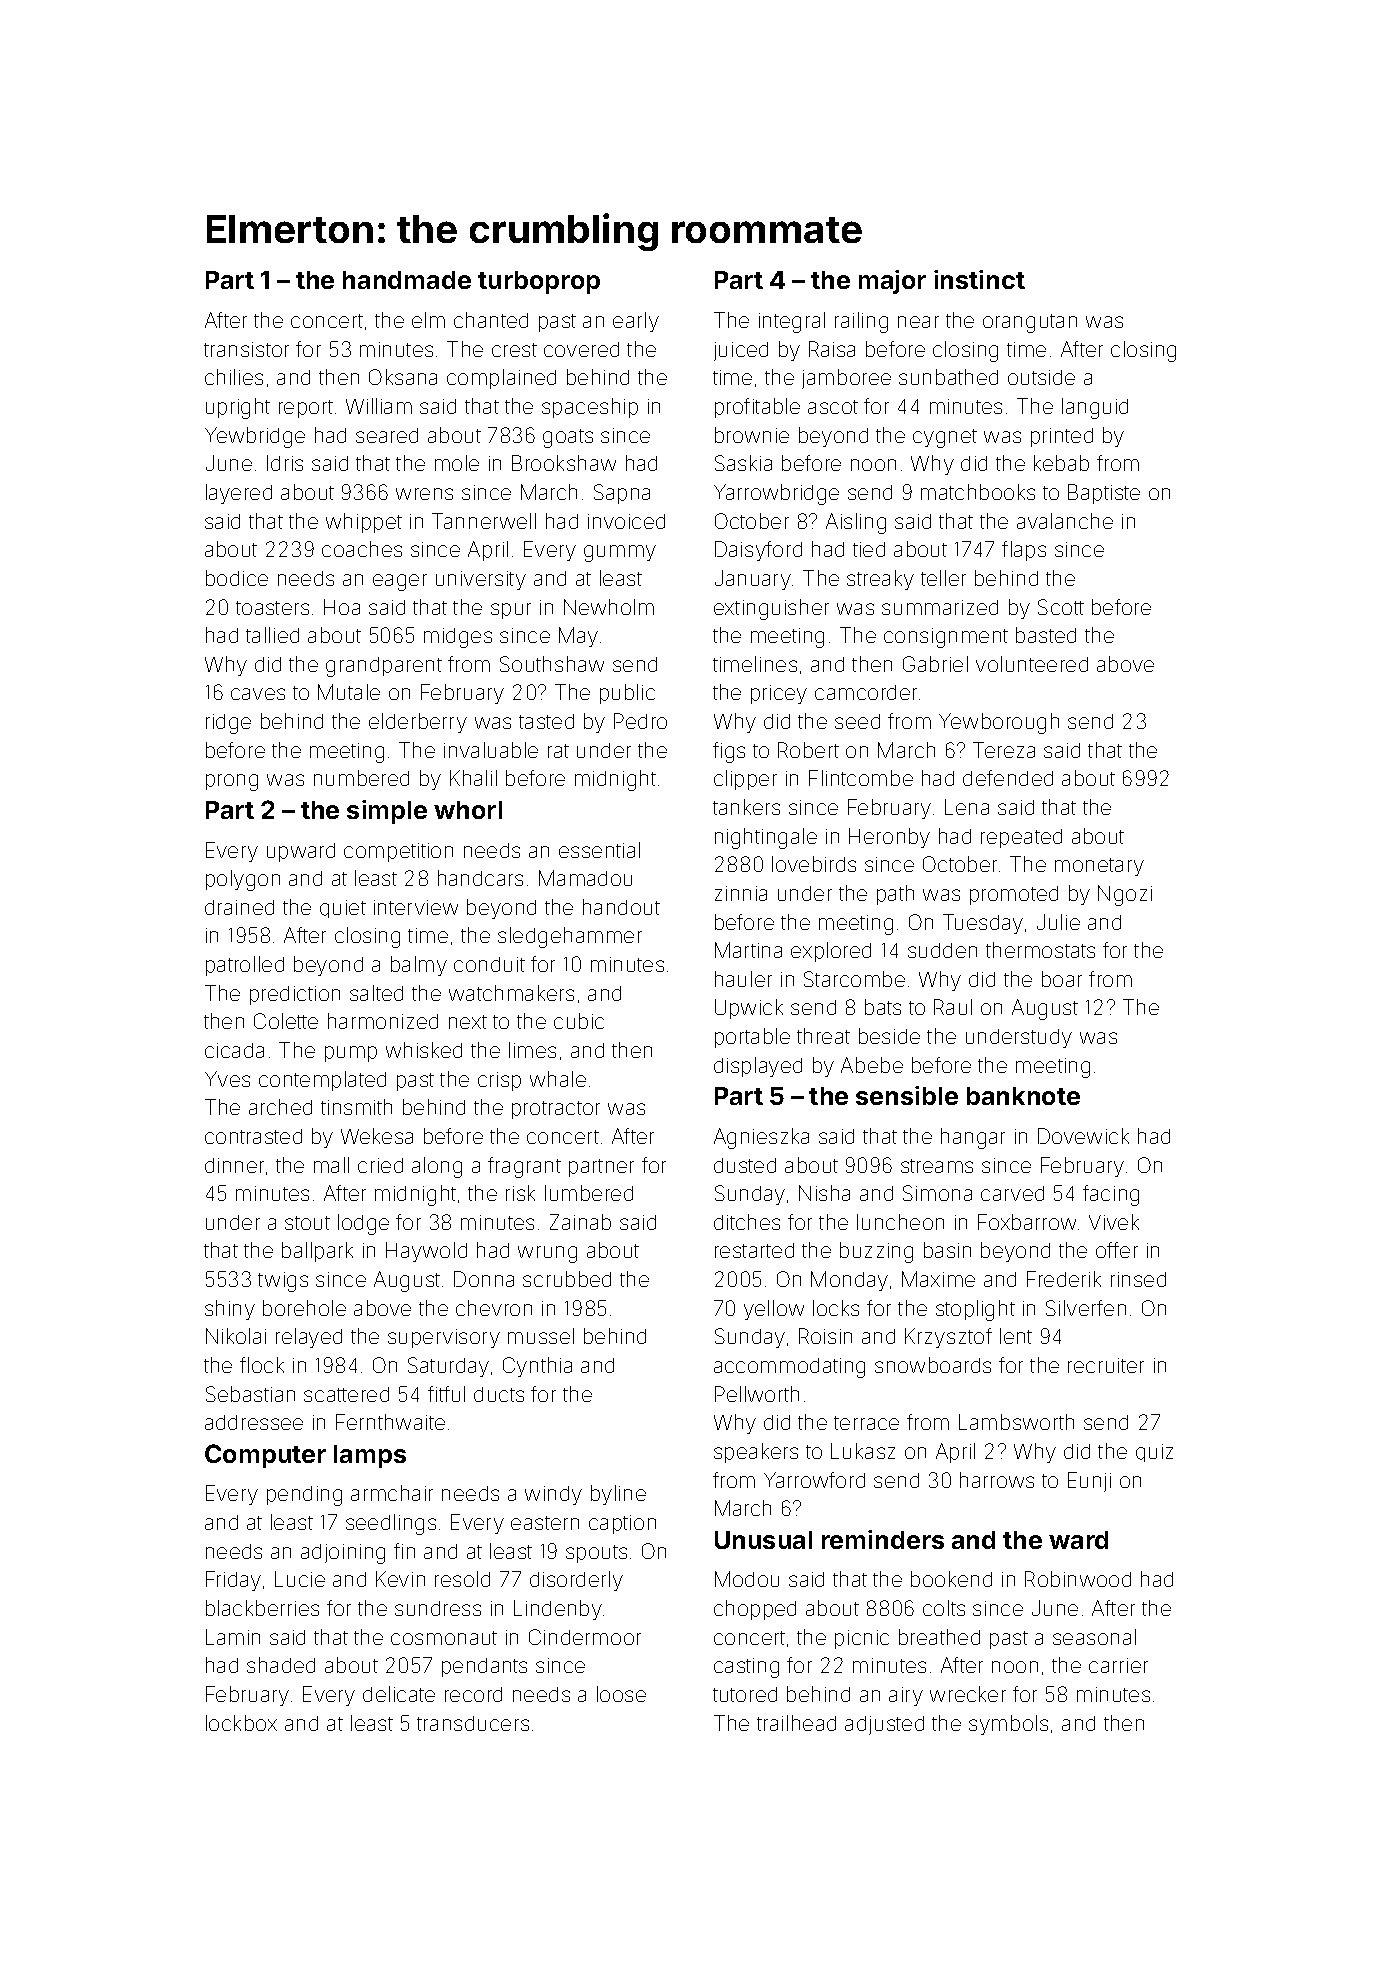 This screenshot has height=1969, width=1386. What do you see at coordinates (599, 850) in the screenshot?
I see `essential` at bounding box center [599, 850].
